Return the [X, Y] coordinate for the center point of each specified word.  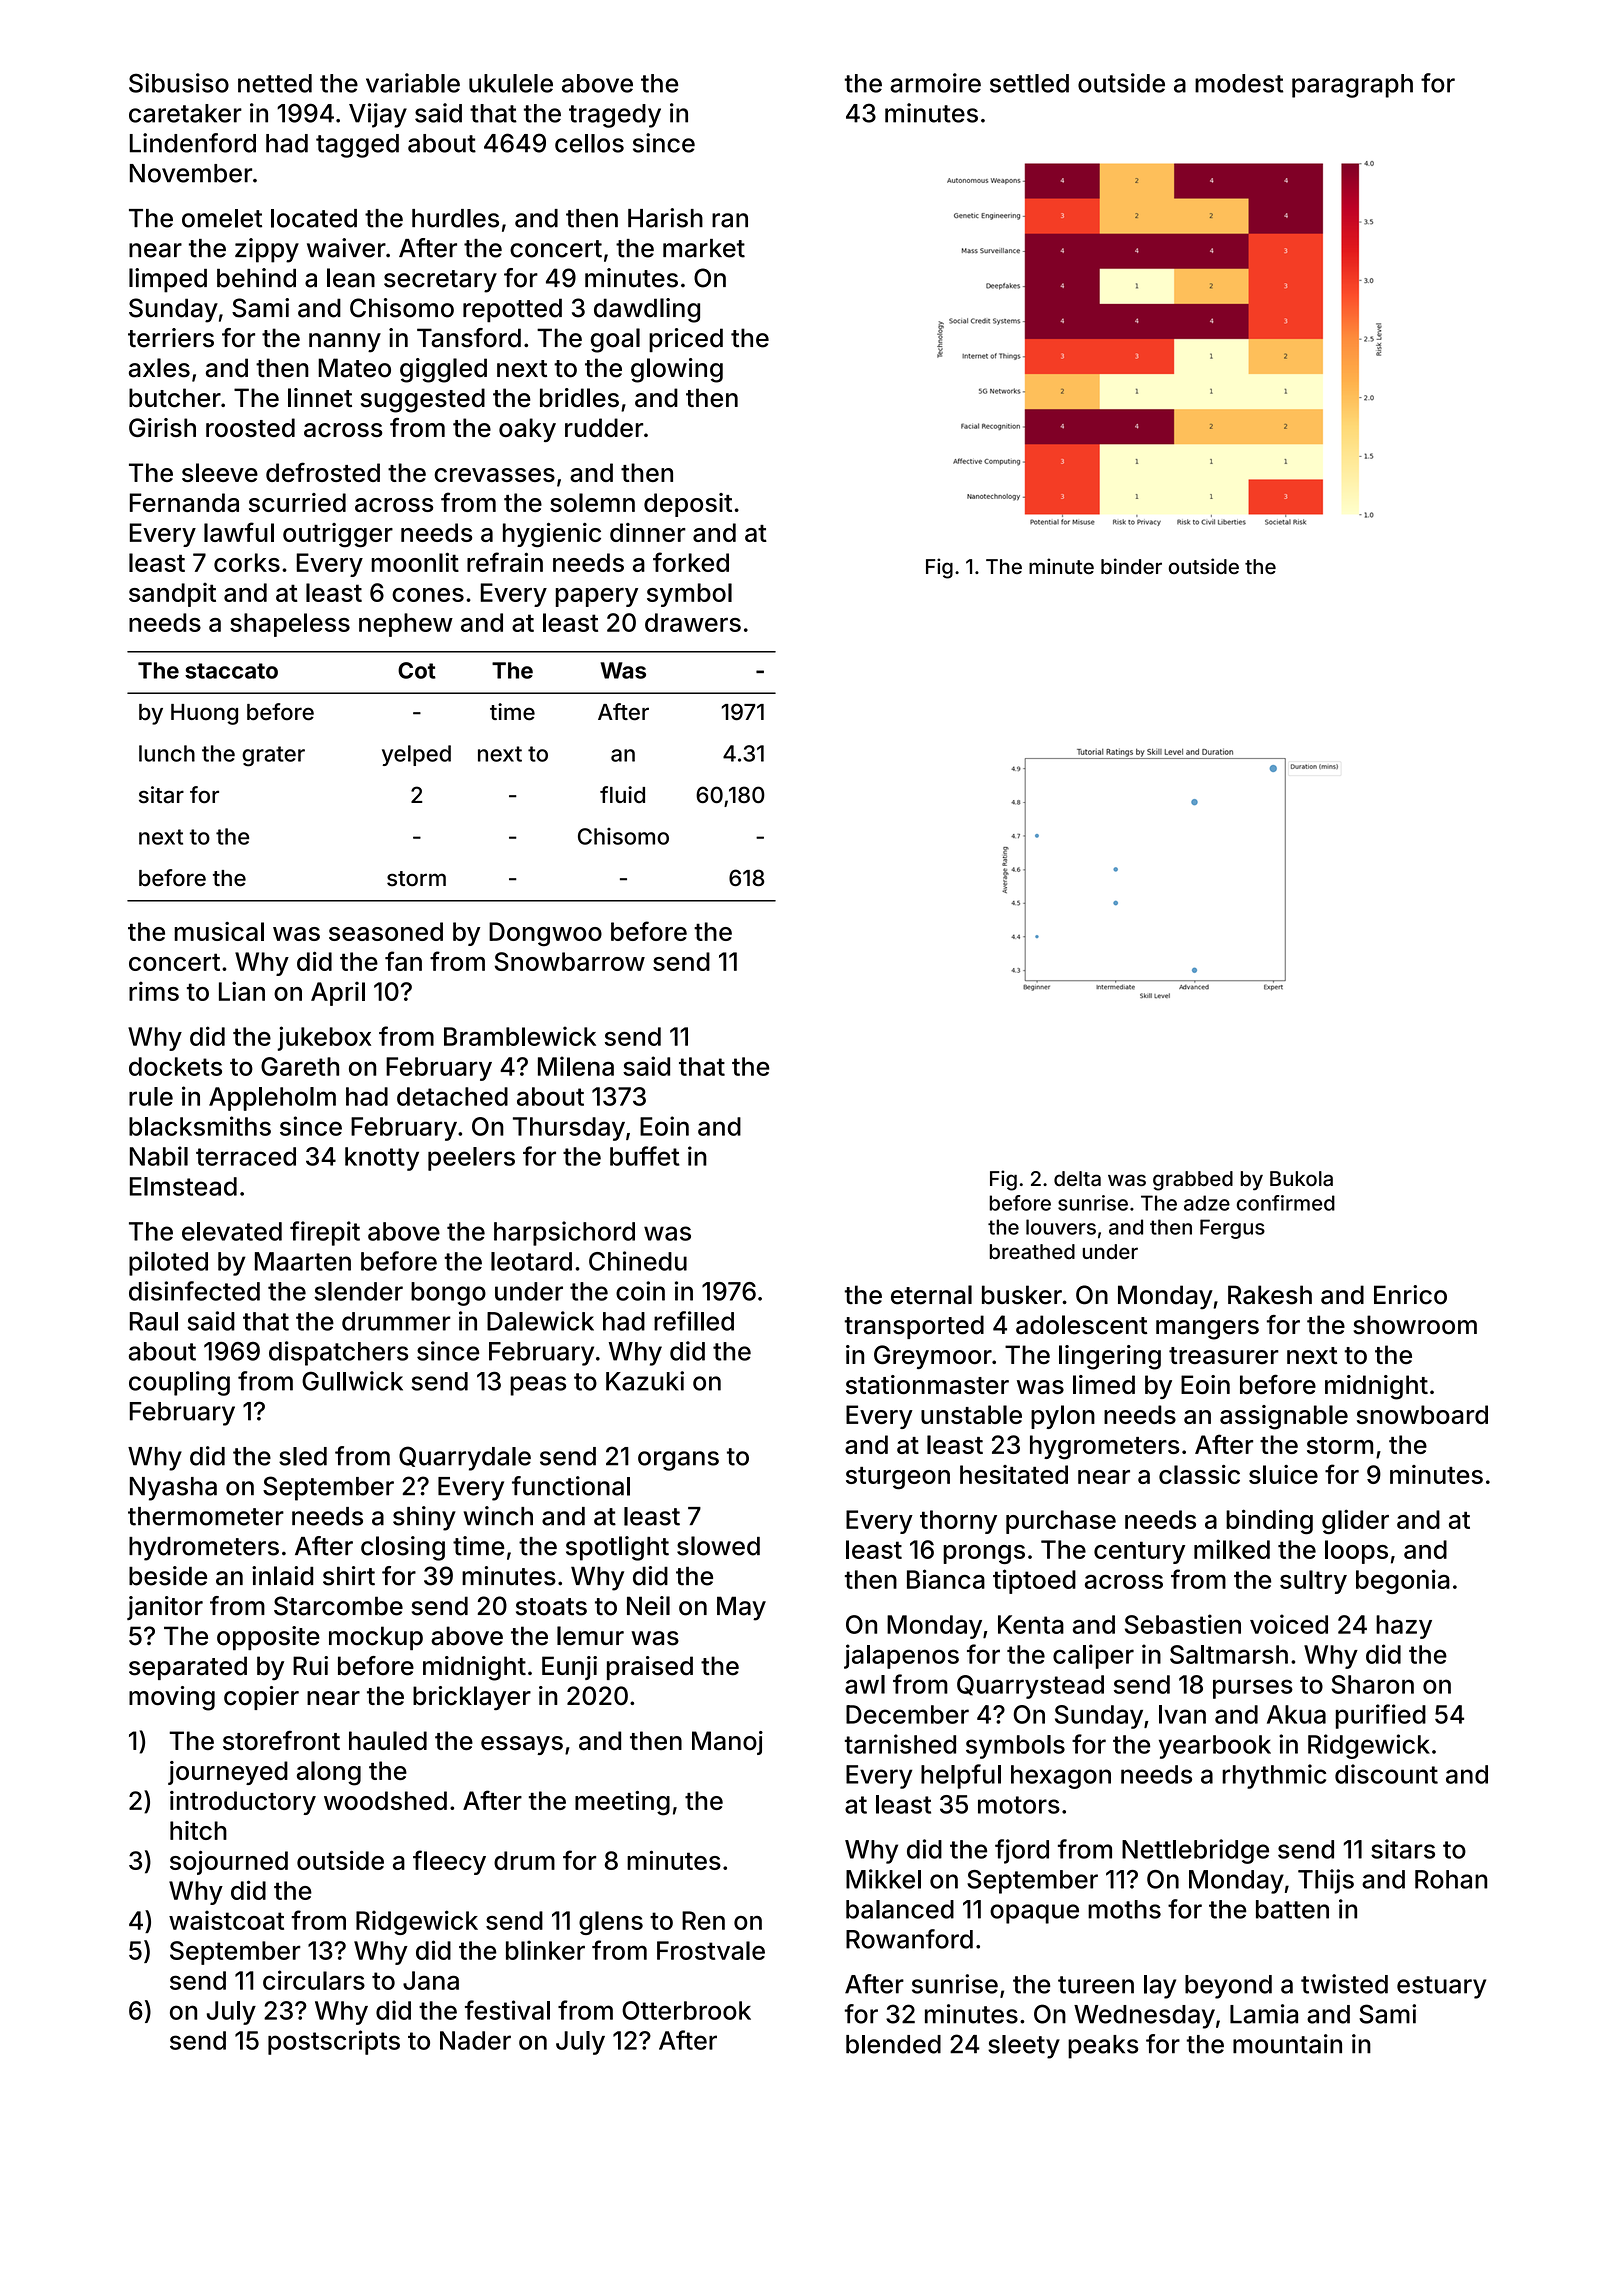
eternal [931, 1295]
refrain [505, 562]
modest [1239, 83]
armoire [935, 83]
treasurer [1224, 1356]
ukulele [511, 83]
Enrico [1410, 1295]
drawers [693, 622]
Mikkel [883, 1879]
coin [640, 1291]
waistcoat [226, 1920]
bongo [448, 1294]
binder [1131, 566]
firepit [325, 1233]
